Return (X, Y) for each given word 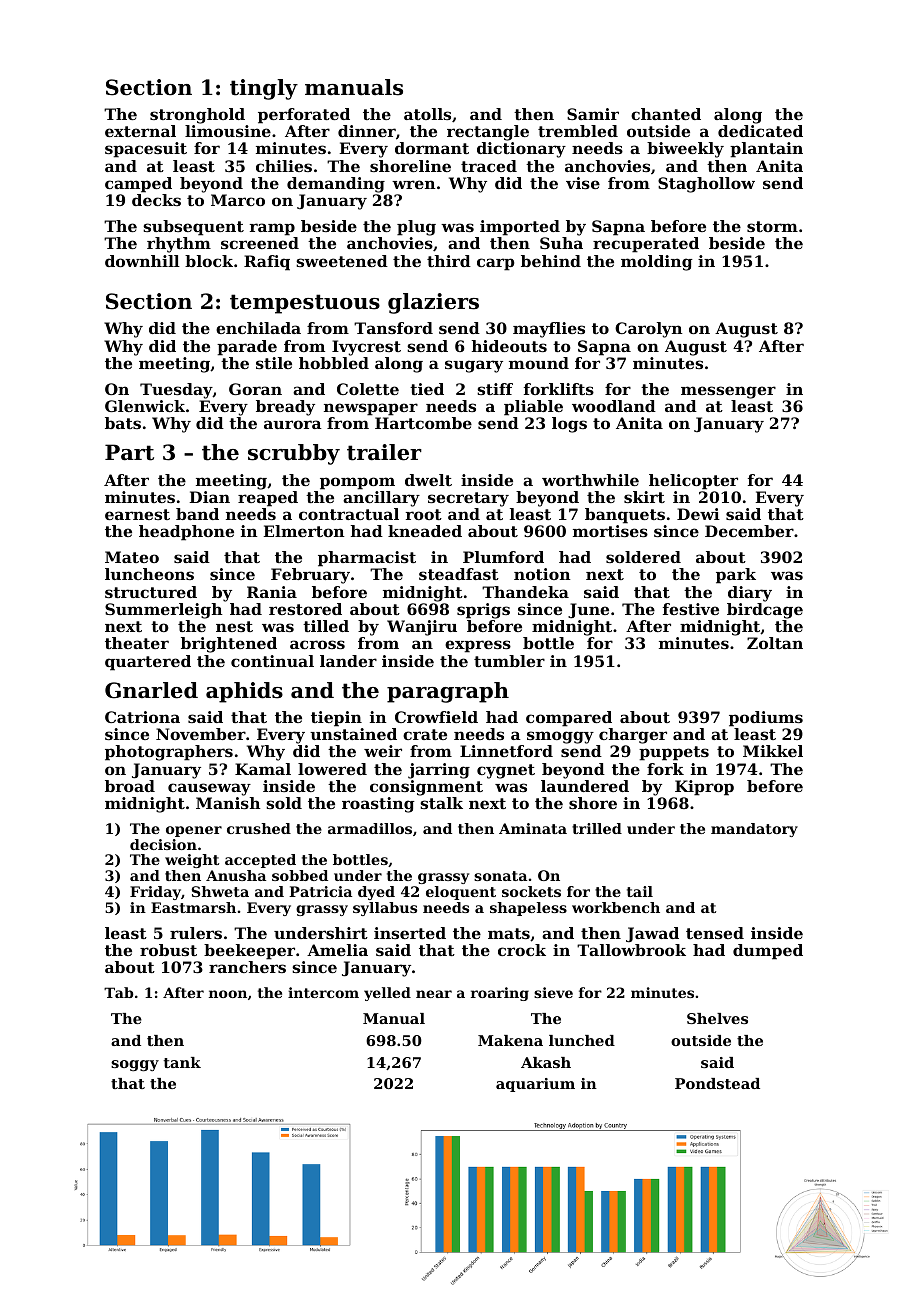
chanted (666, 114)
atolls (427, 114)
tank (182, 1062)
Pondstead (717, 1083)
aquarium (535, 1085)
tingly (264, 89)
